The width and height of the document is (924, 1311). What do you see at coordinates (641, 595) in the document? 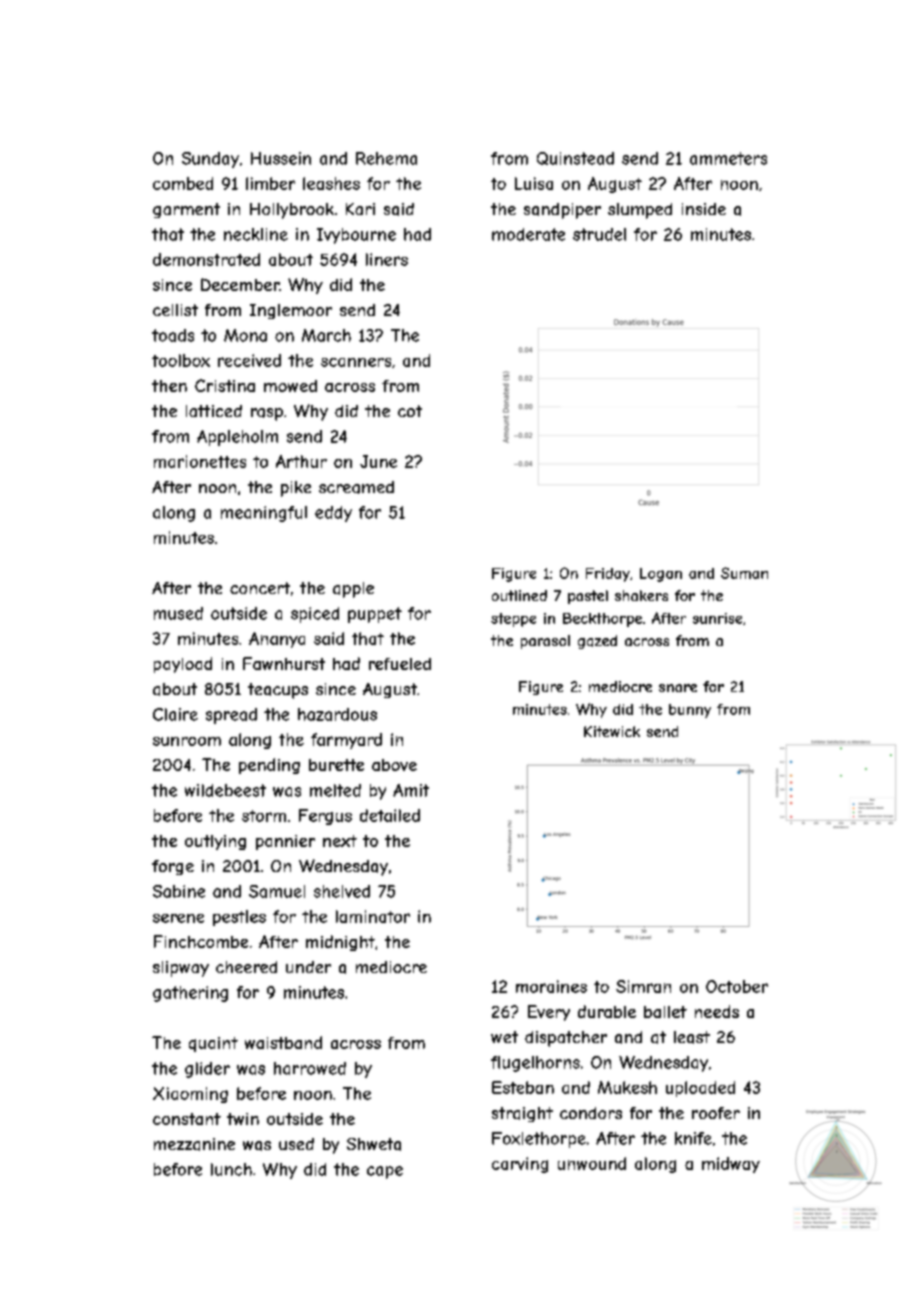
I see `shakers` at bounding box center [641, 595].
